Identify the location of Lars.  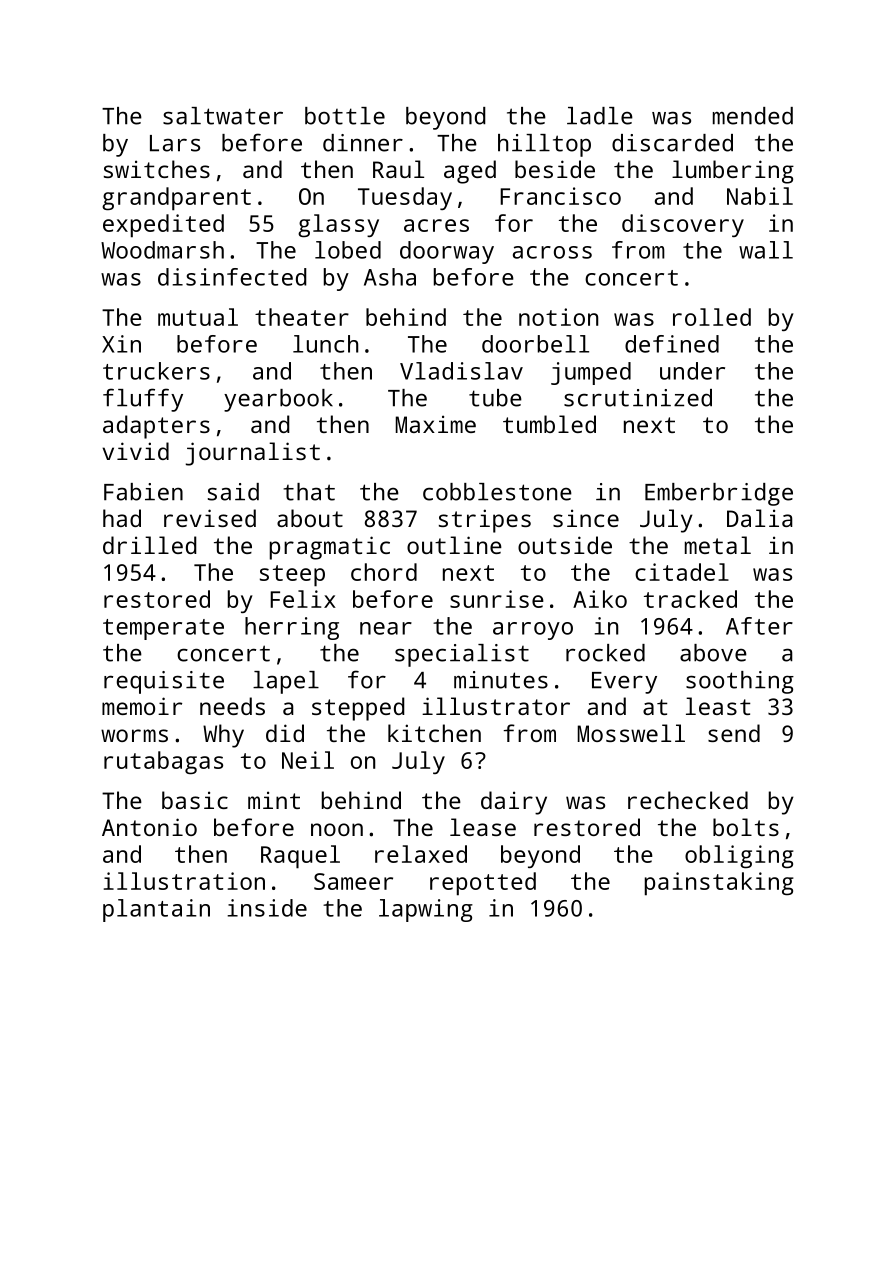
(175, 143).
